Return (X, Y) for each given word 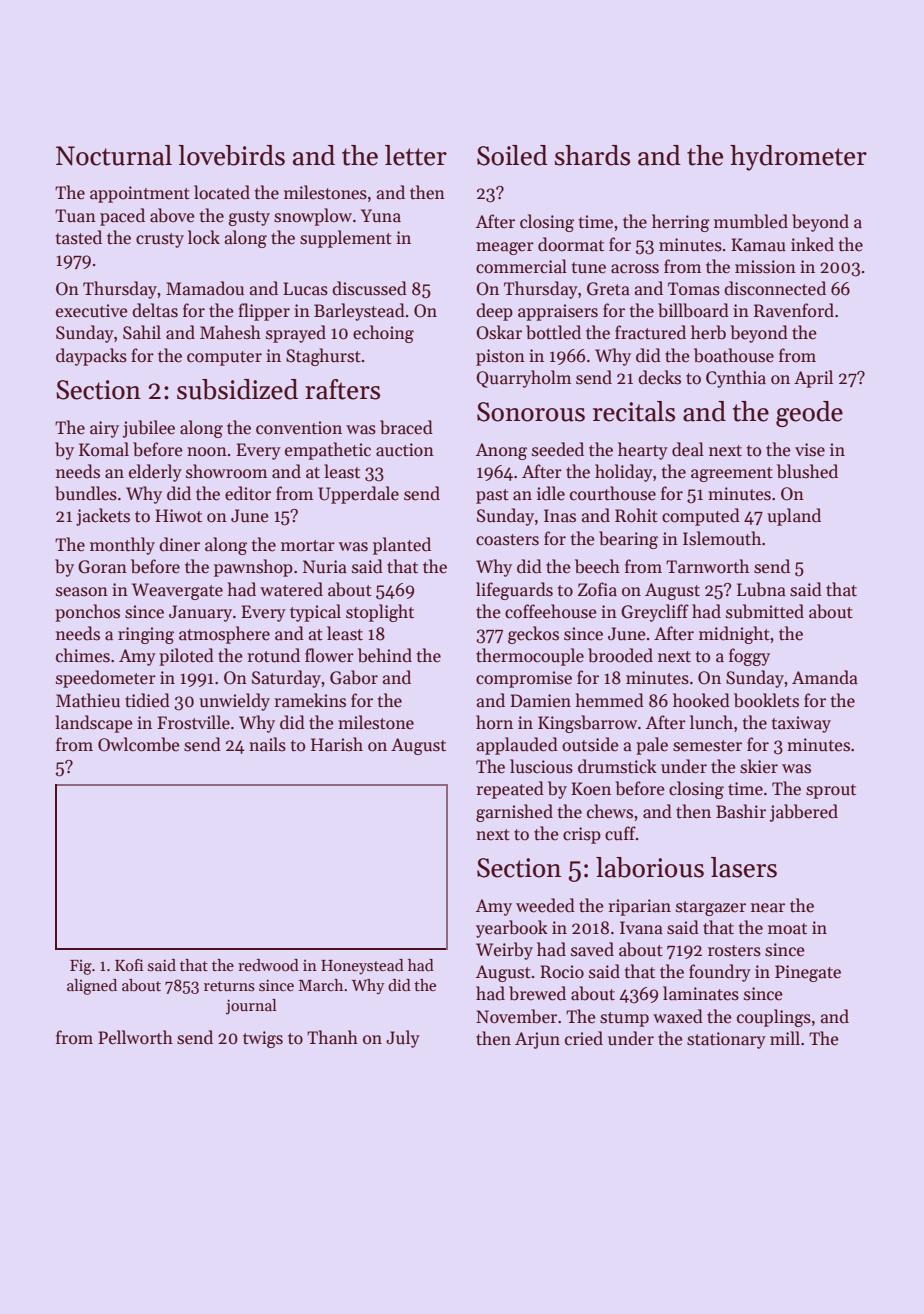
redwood (268, 965)
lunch (711, 722)
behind (385, 655)
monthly (122, 546)
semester (707, 746)
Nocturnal (114, 155)
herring (681, 223)
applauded (517, 746)
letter (416, 155)
